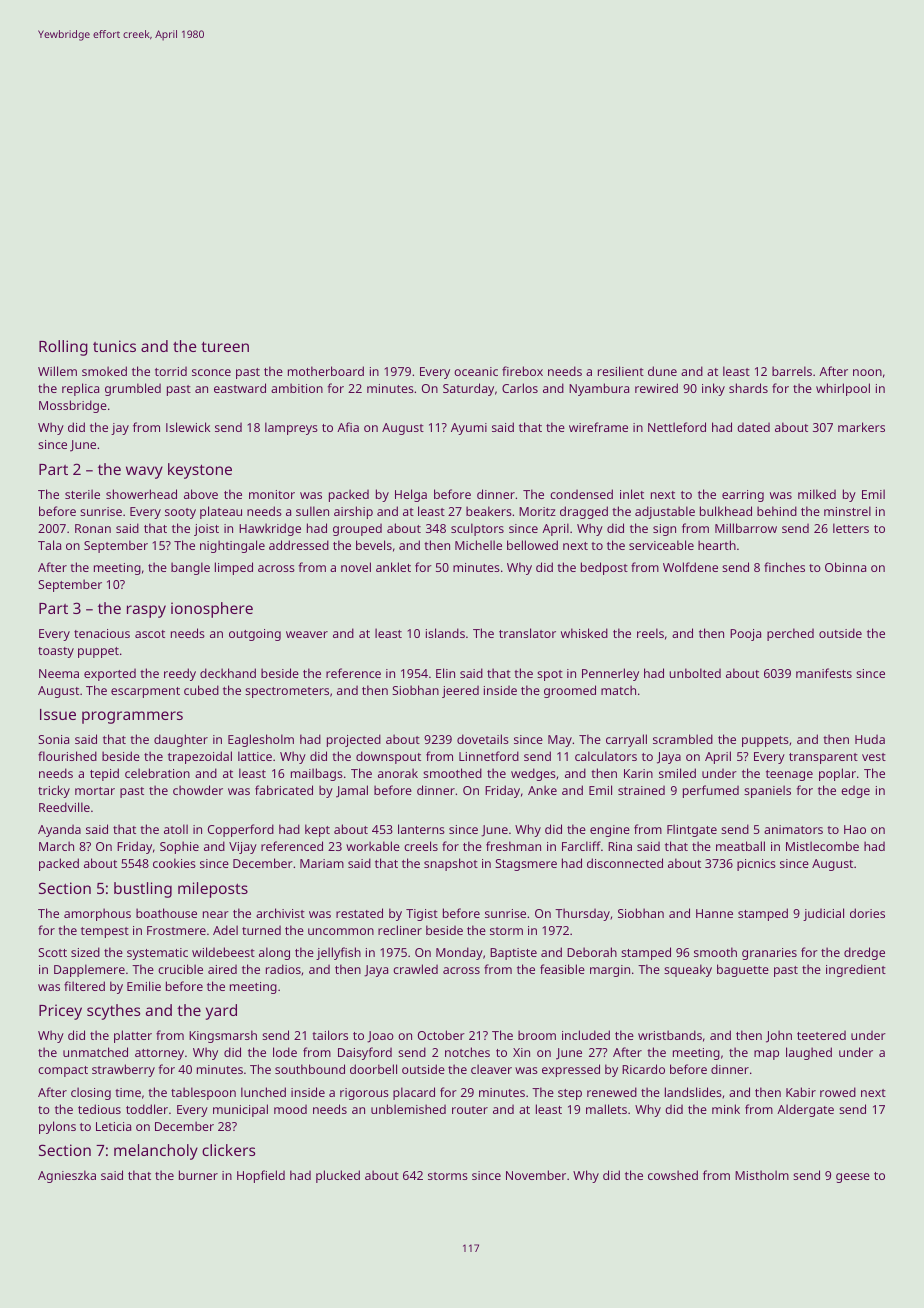 The width and height of the document is (924, 1308). Describe the element at coordinates (536, 1175) in the document. I see `November` at that location.
